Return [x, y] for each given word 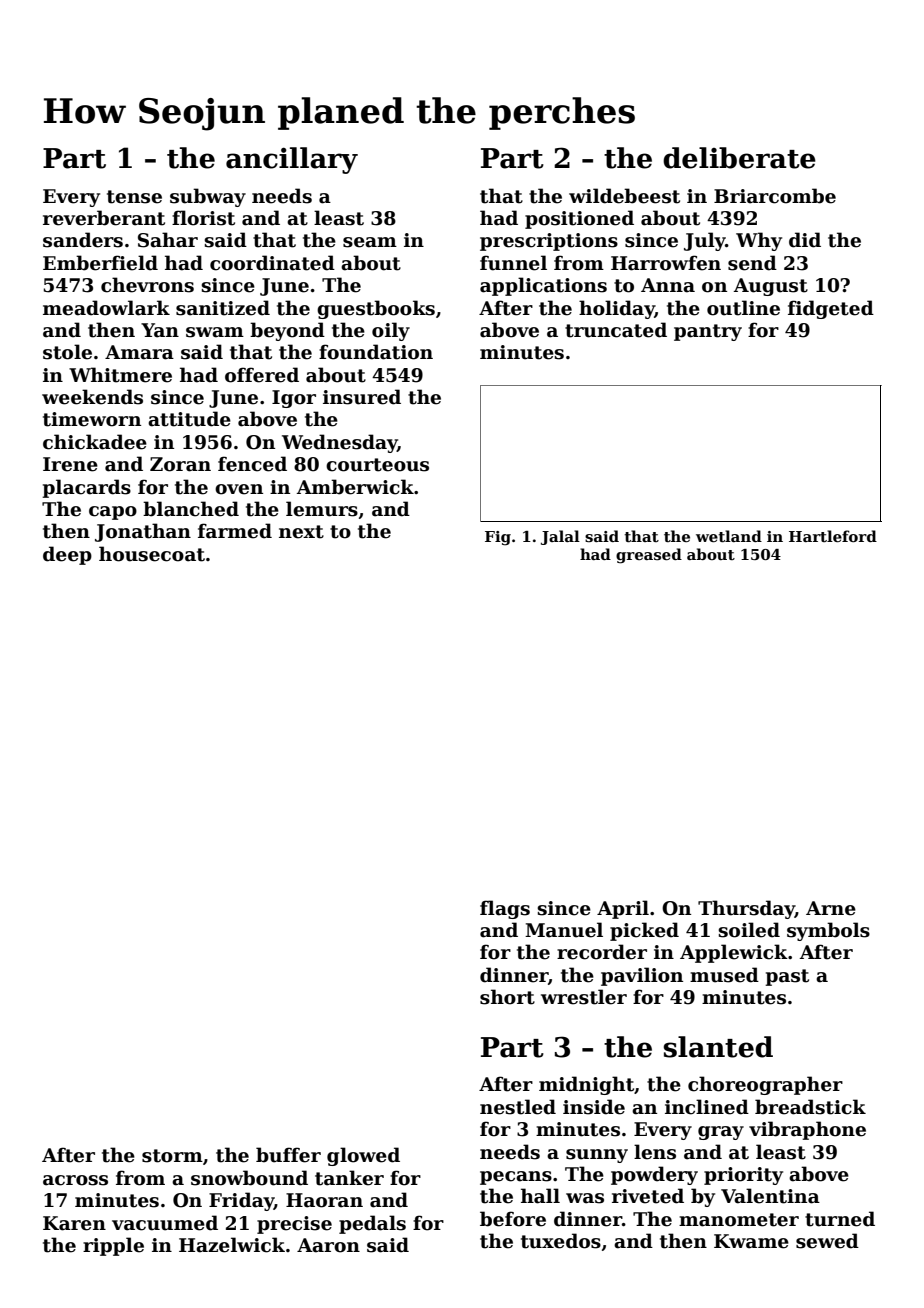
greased [649, 556]
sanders [83, 240]
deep [67, 555]
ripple [113, 1246]
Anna [668, 285]
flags [505, 909]
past [787, 977]
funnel [513, 263]
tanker [349, 1178]
